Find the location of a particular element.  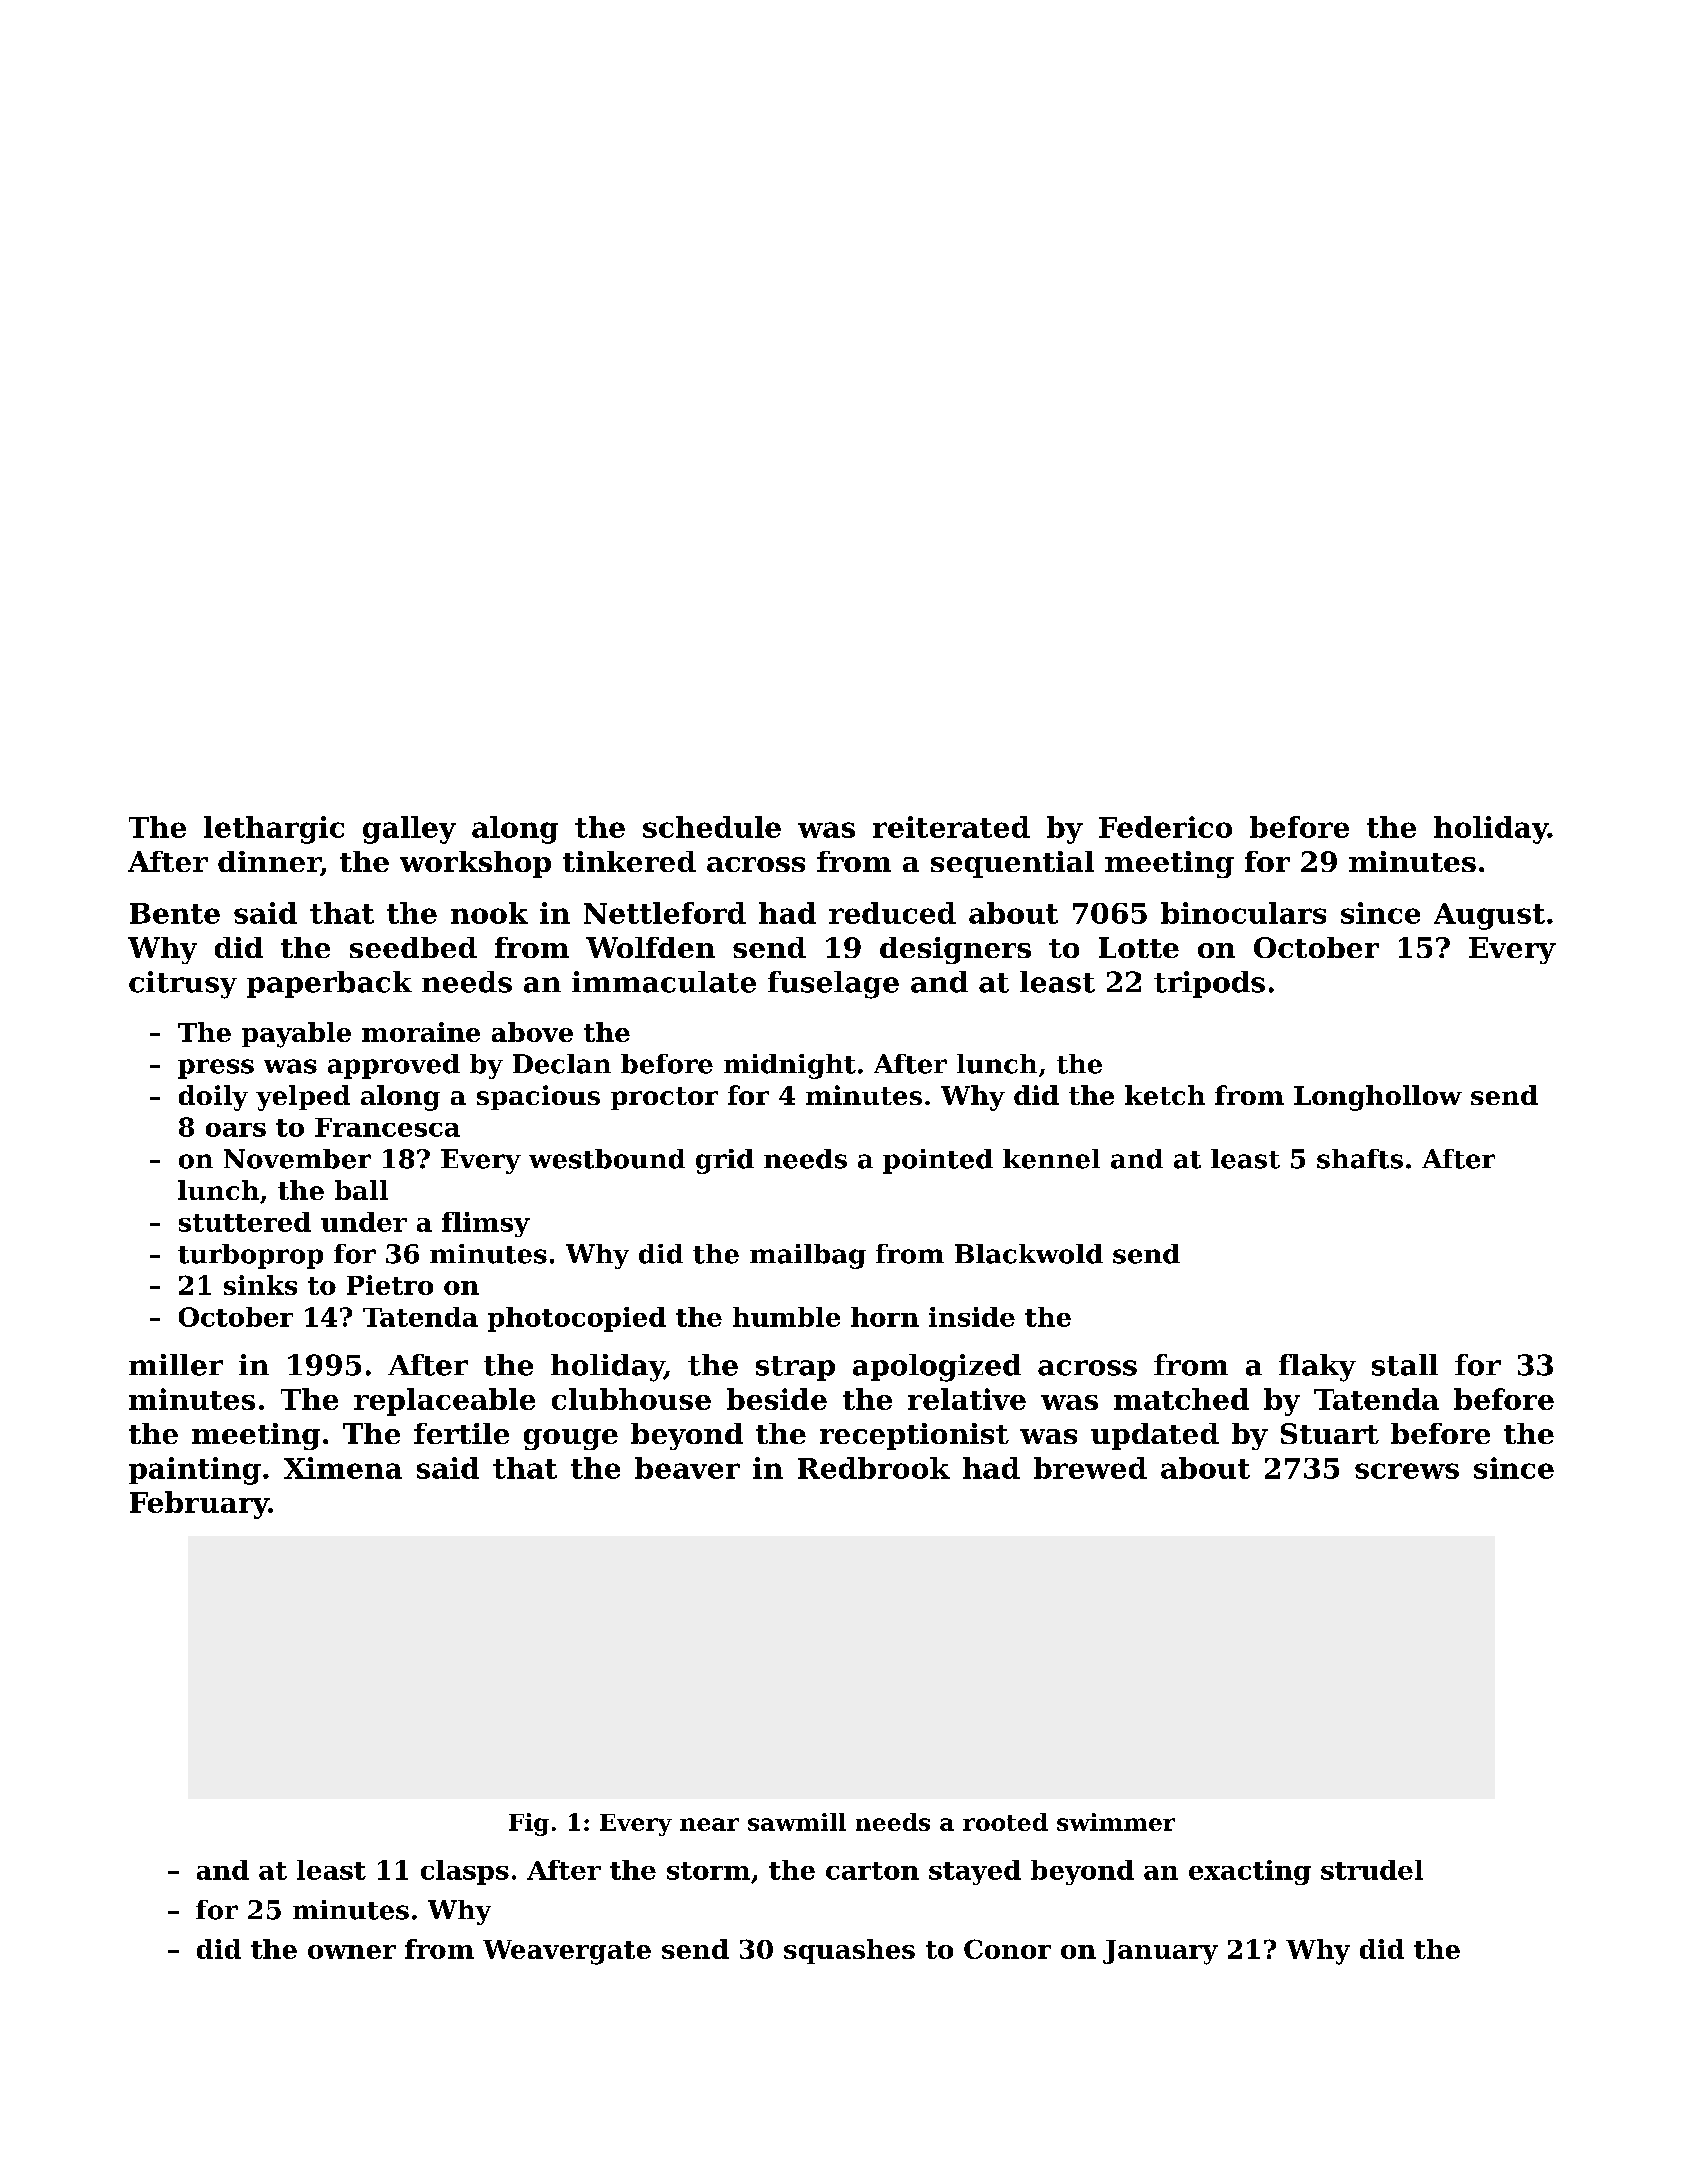

strudel is located at coordinates (1372, 1870).
